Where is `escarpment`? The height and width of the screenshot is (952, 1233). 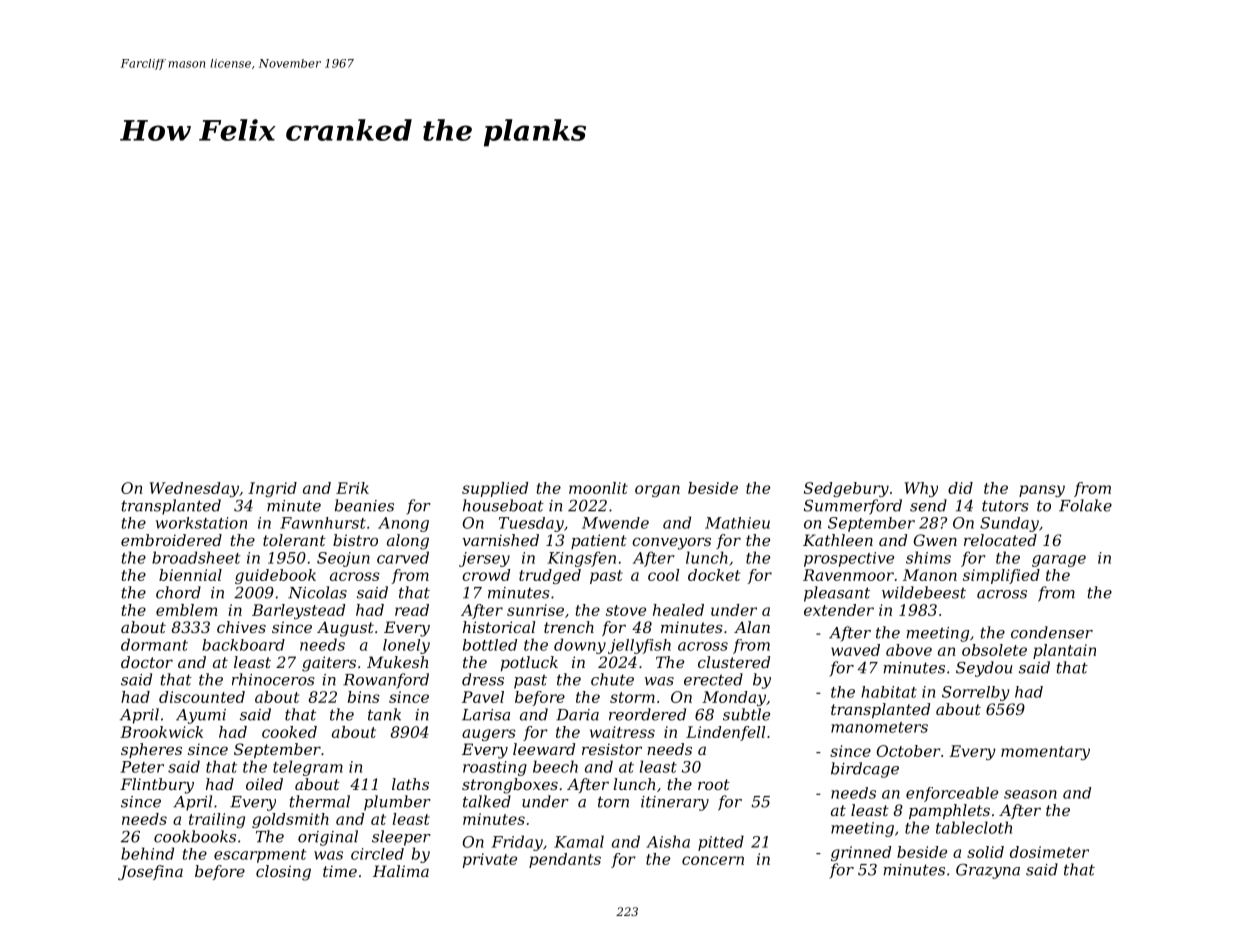 escarpment is located at coordinates (260, 856).
